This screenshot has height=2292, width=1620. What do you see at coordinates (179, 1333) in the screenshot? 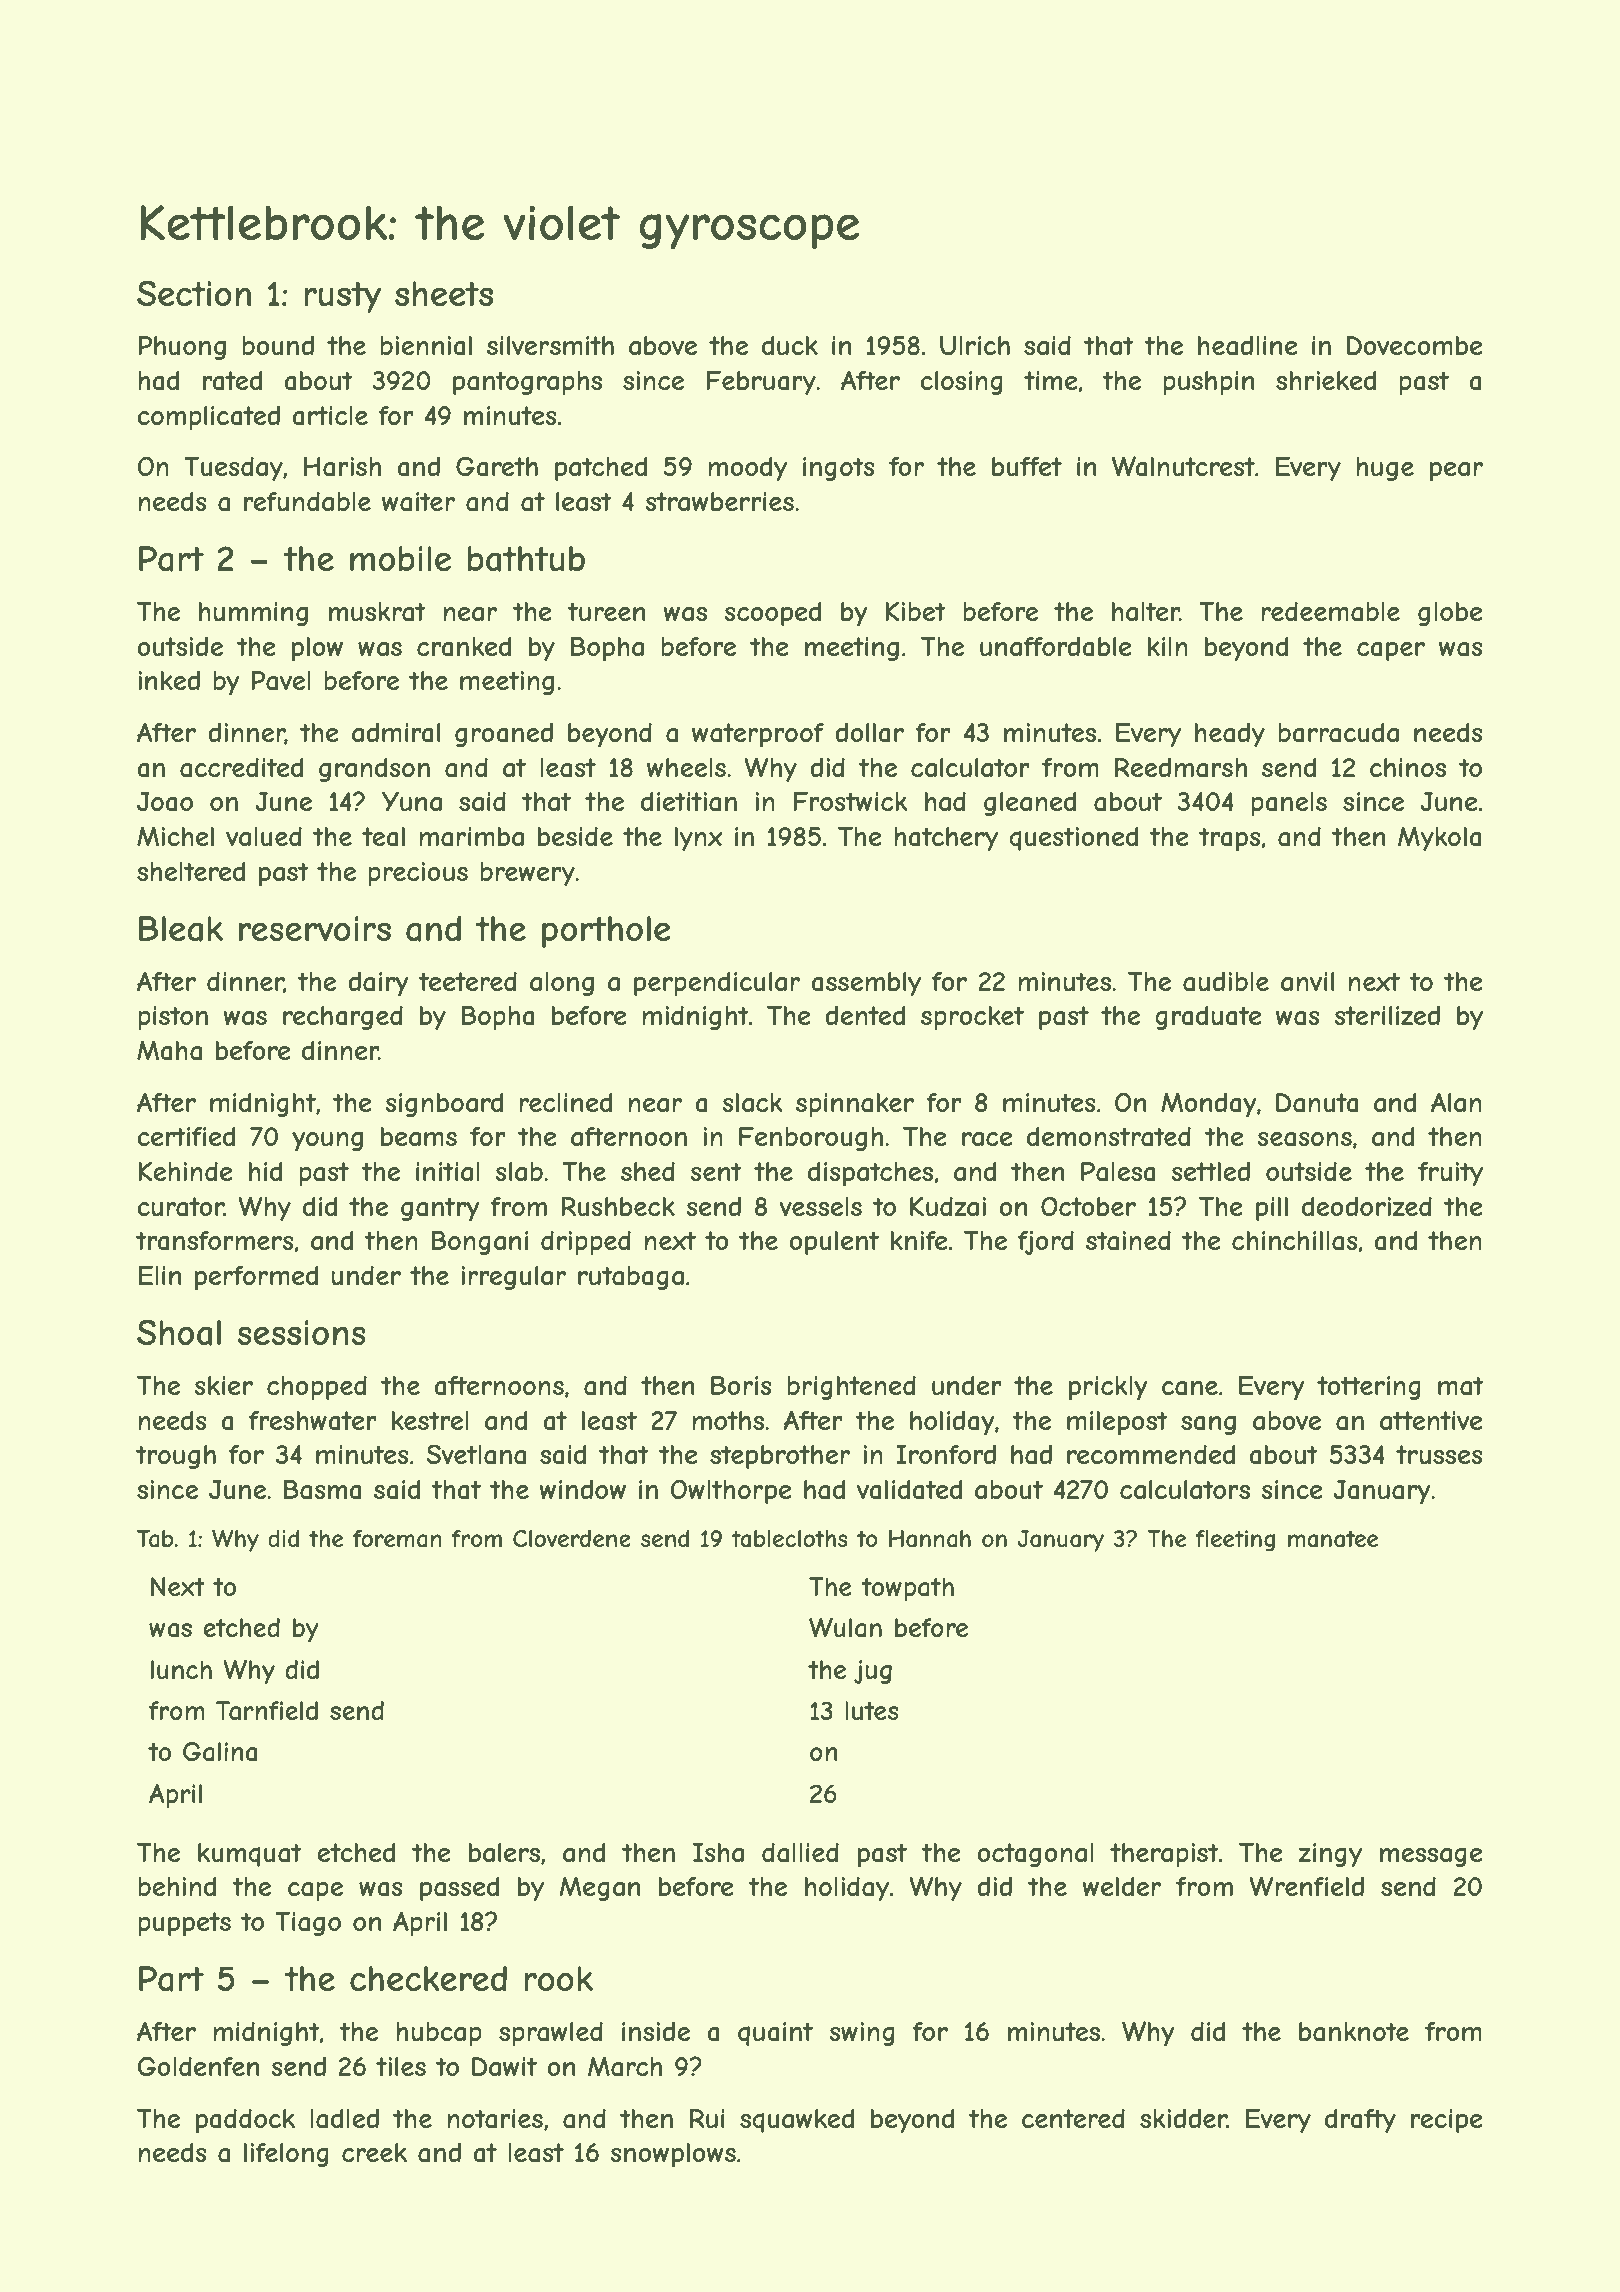
I see `Shoal` at bounding box center [179, 1333].
